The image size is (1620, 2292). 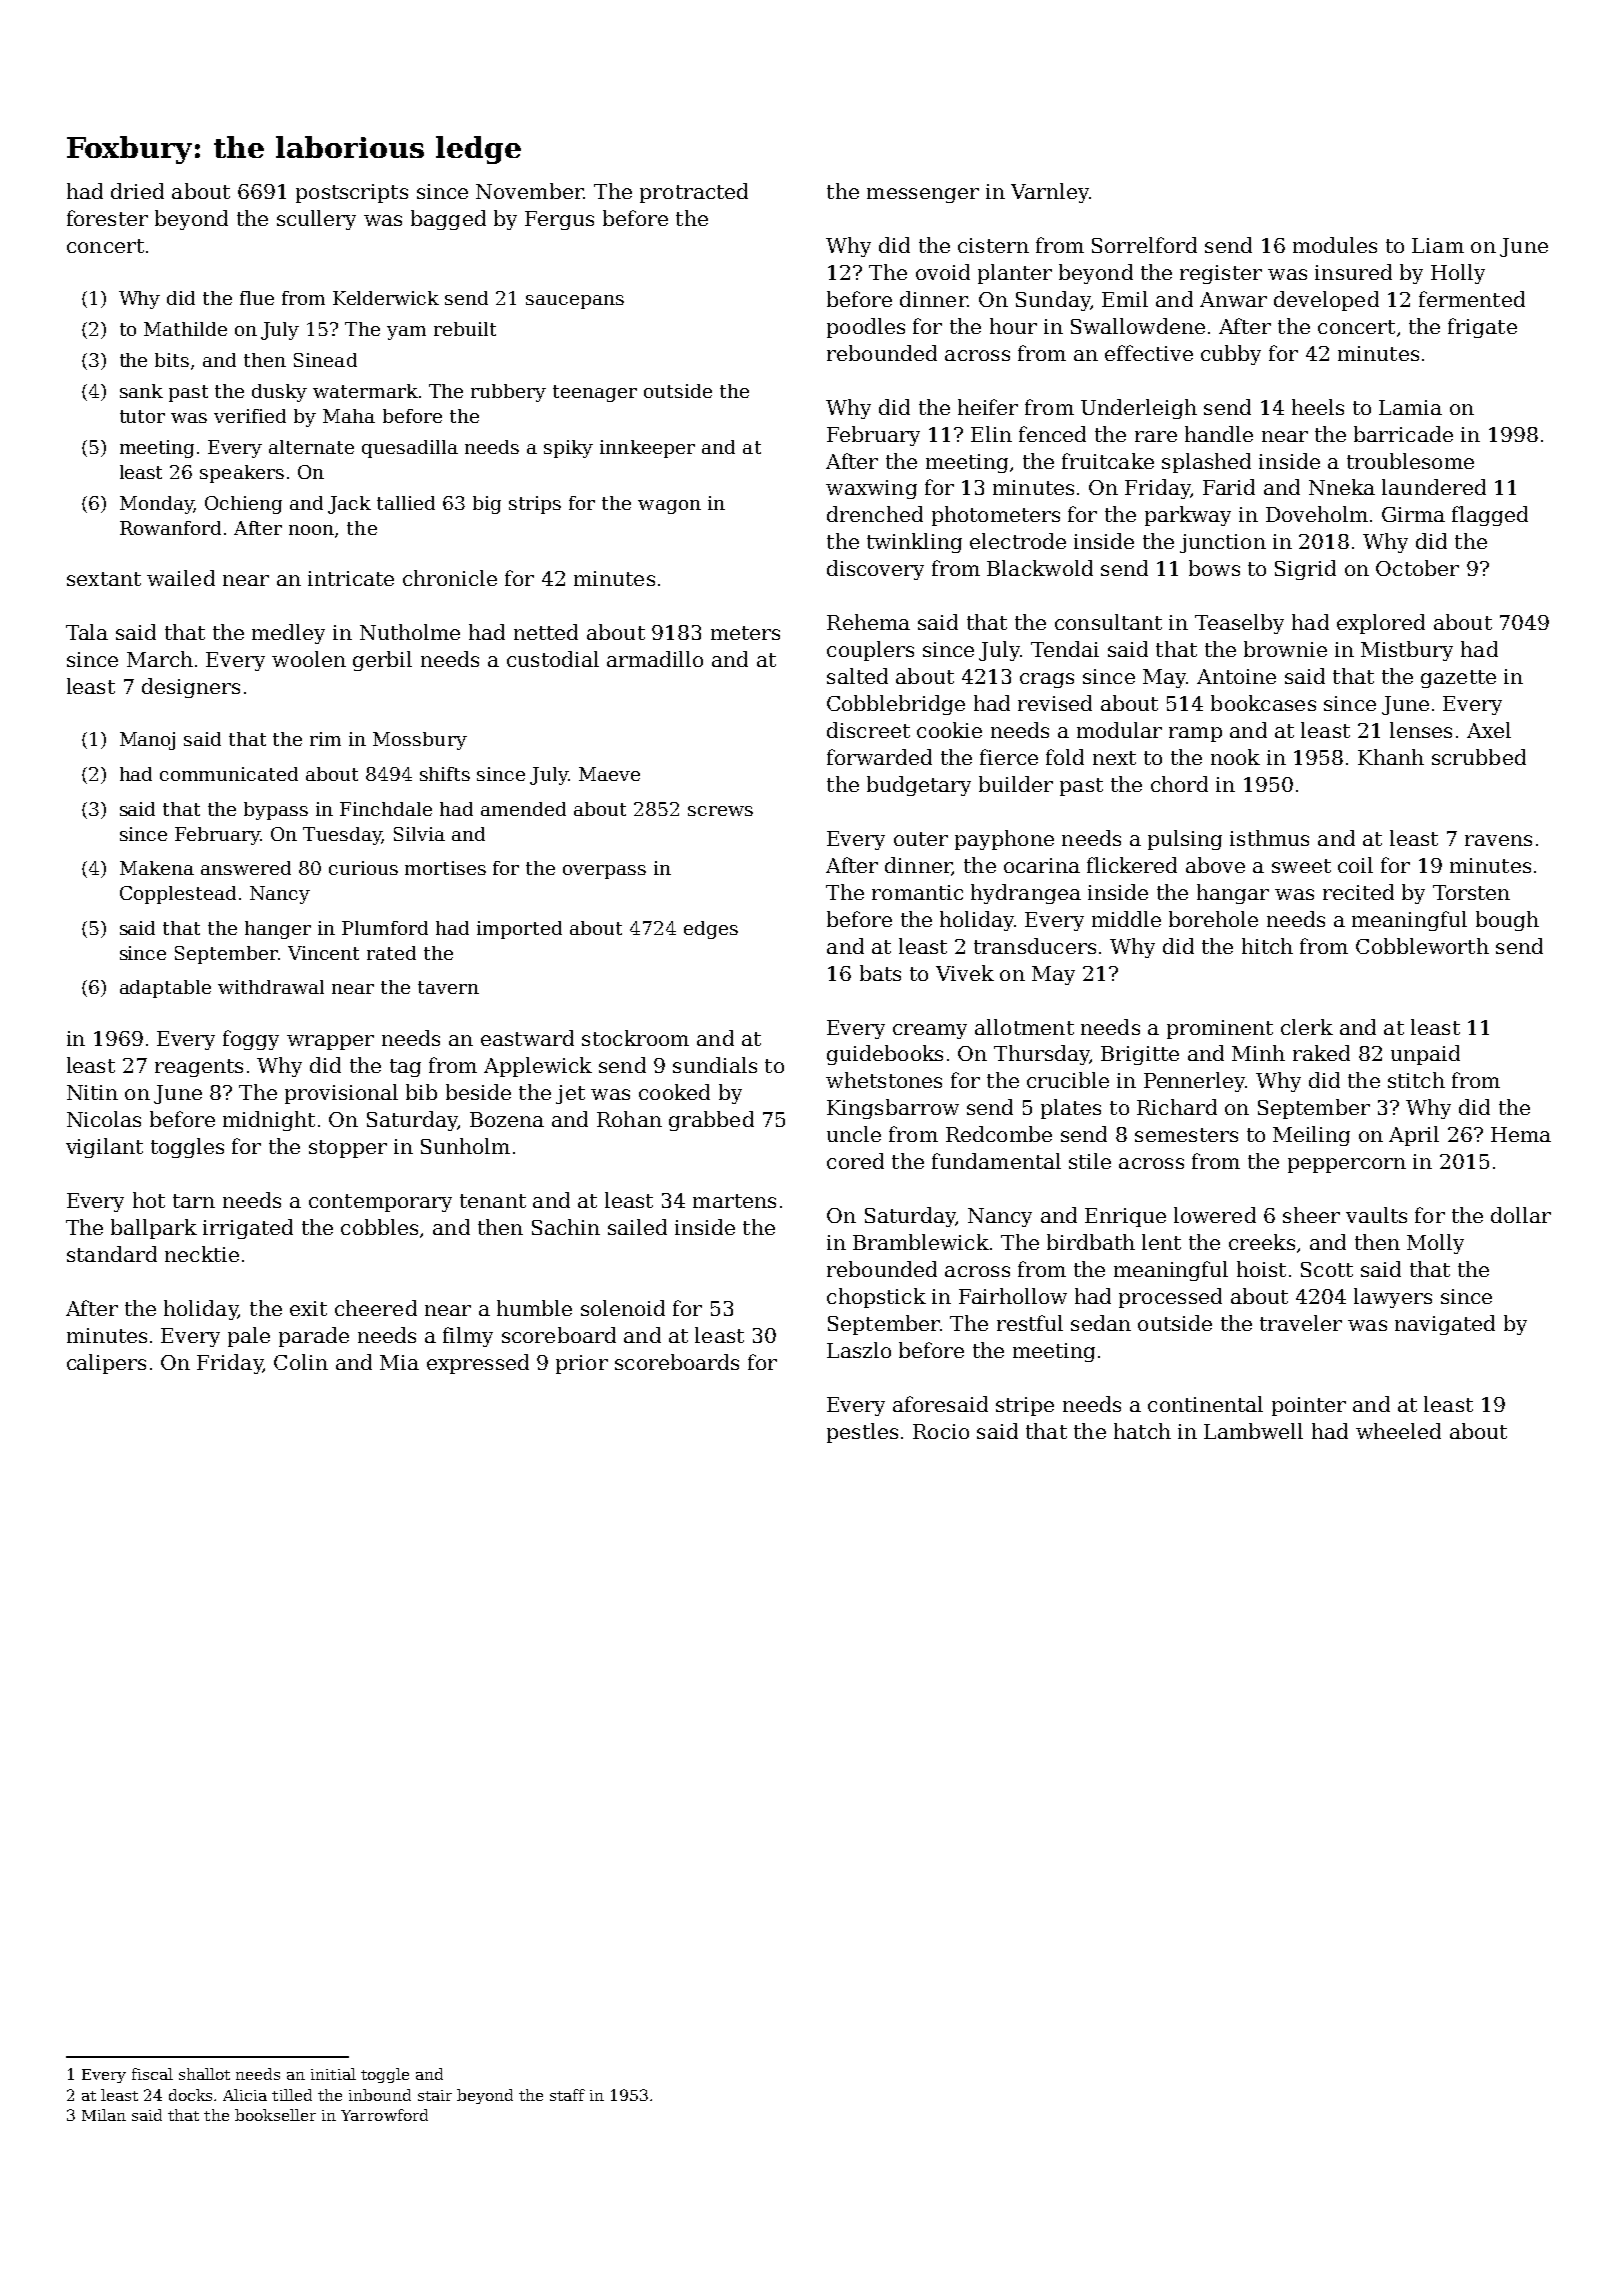 I want to click on ramp, so click(x=1195, y=734).
